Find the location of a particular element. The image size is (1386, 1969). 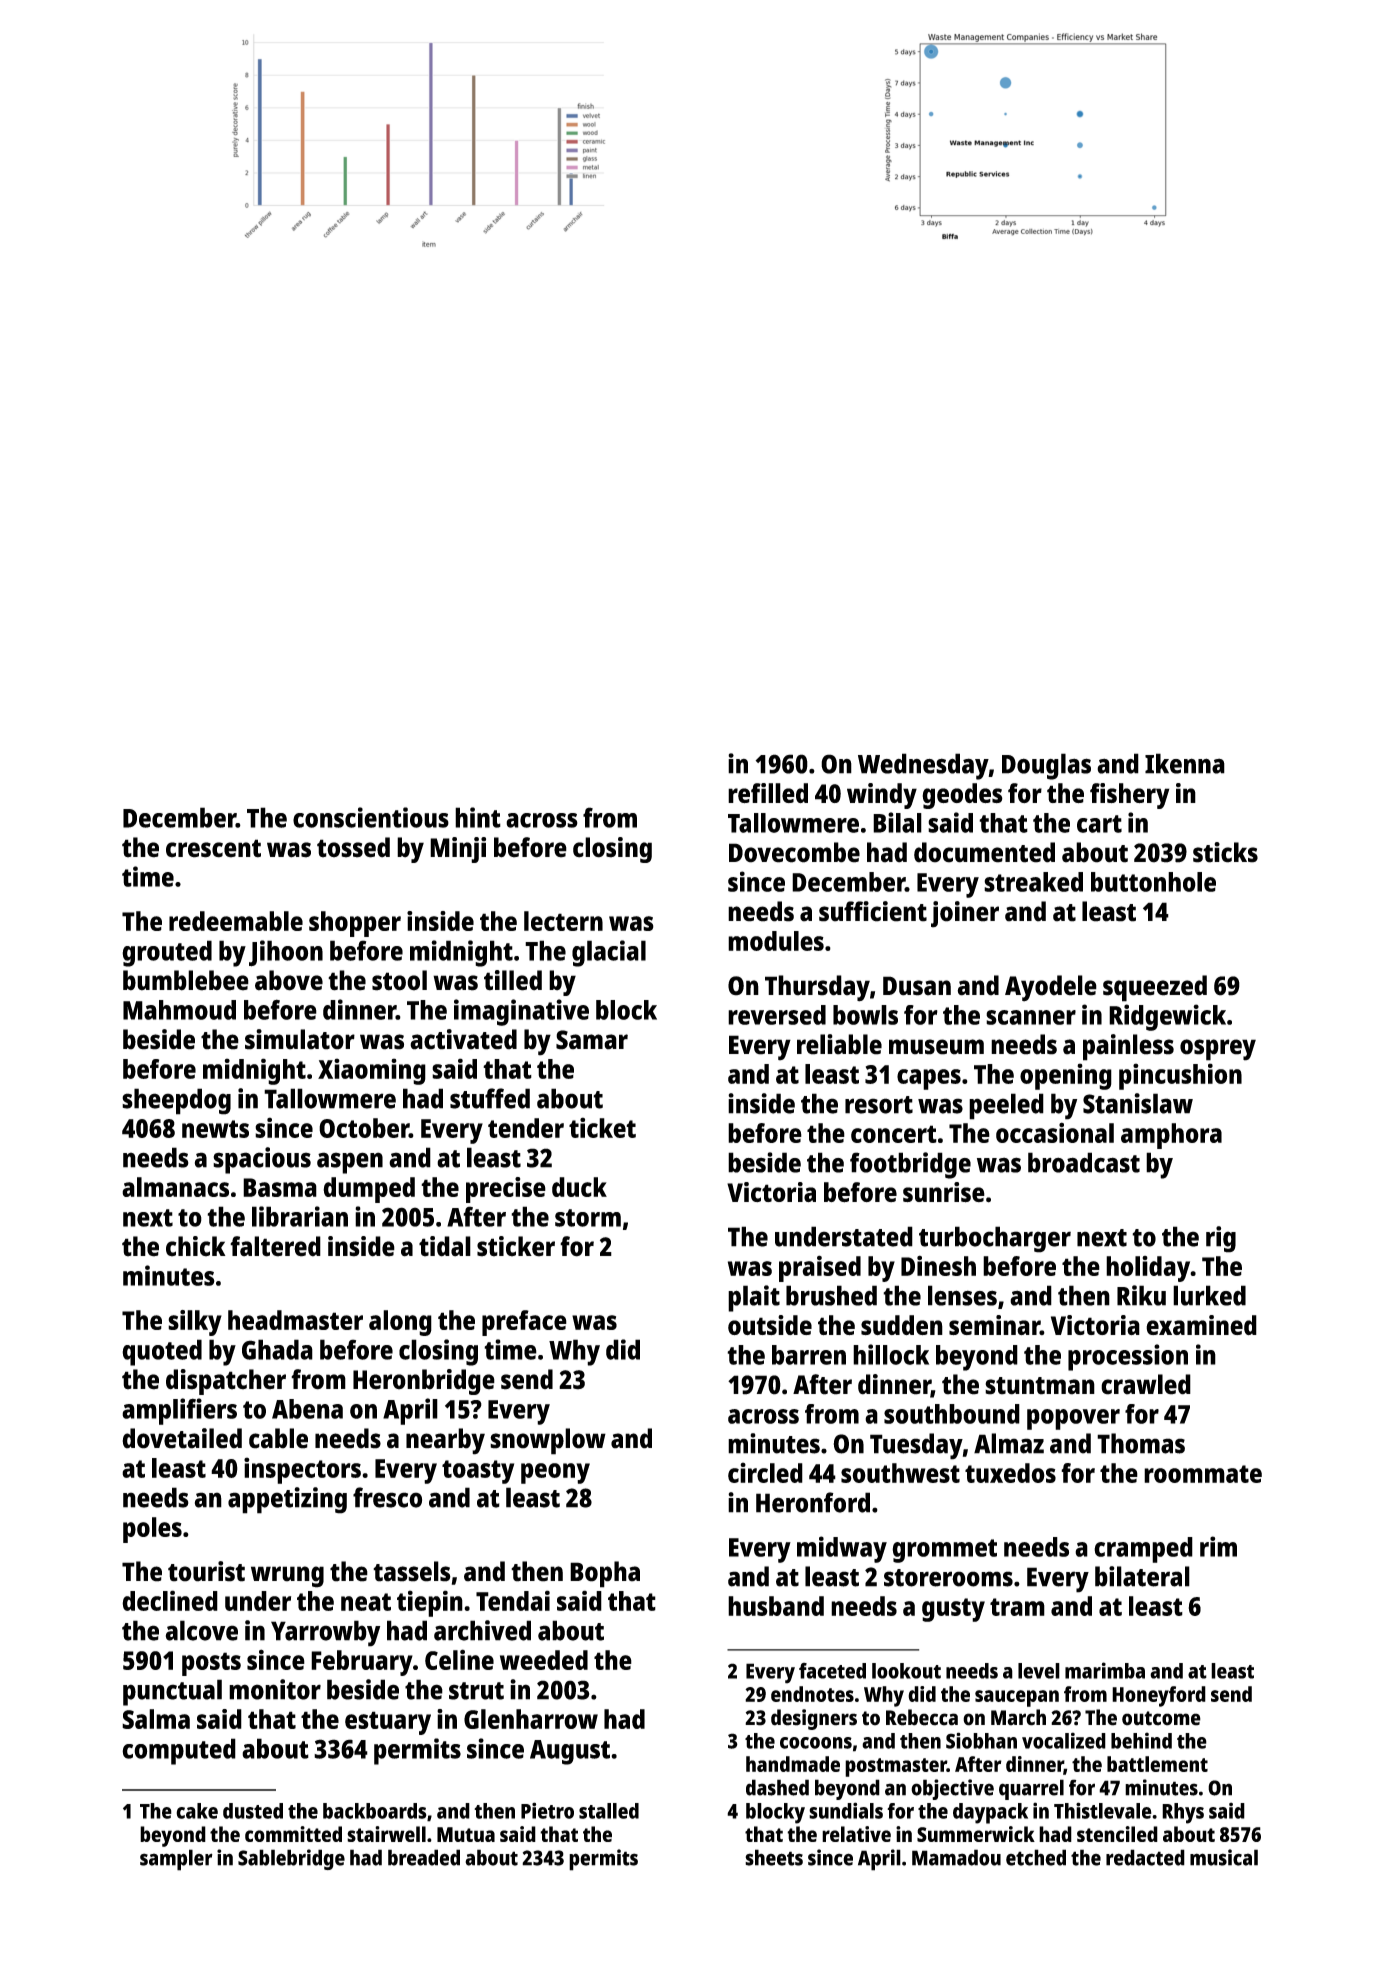

examined is located at coordinates (1201, 1325).
